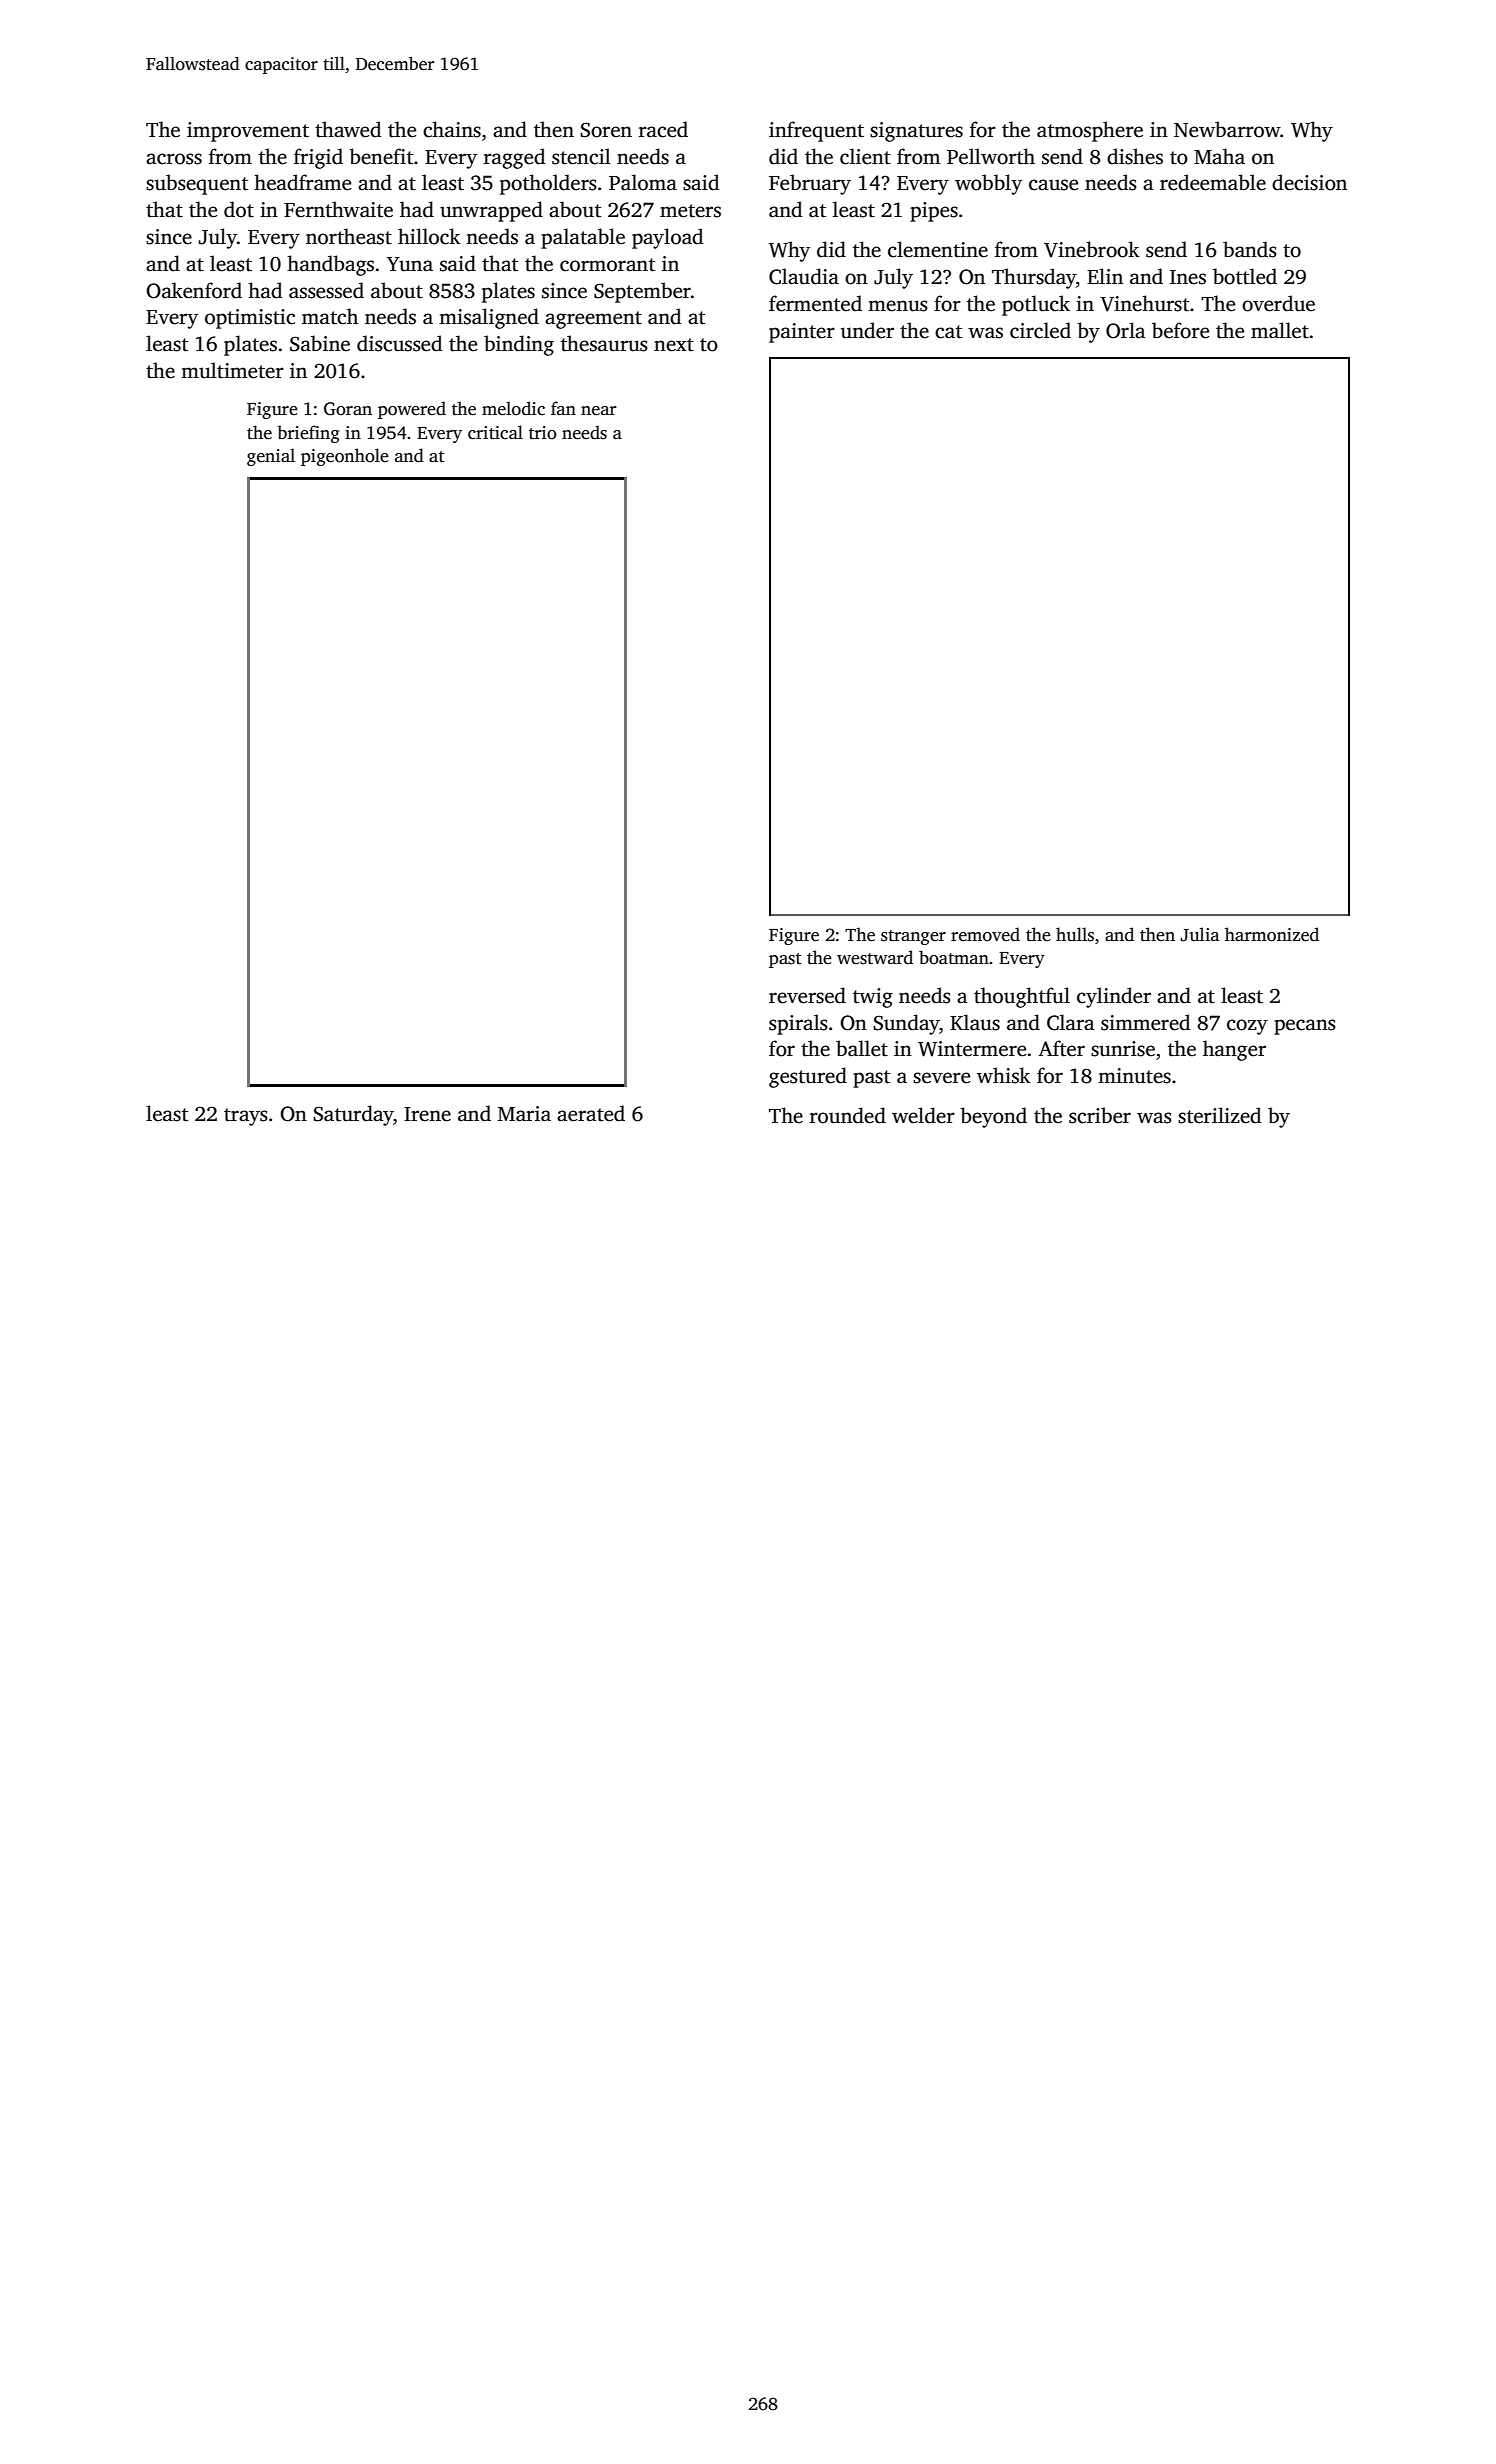 This screenshot has width=1496, height=2464. What do you see at coordinates (246, 1117) in the screenshot?
I see `trays` at bounding box center [246, 1117].
